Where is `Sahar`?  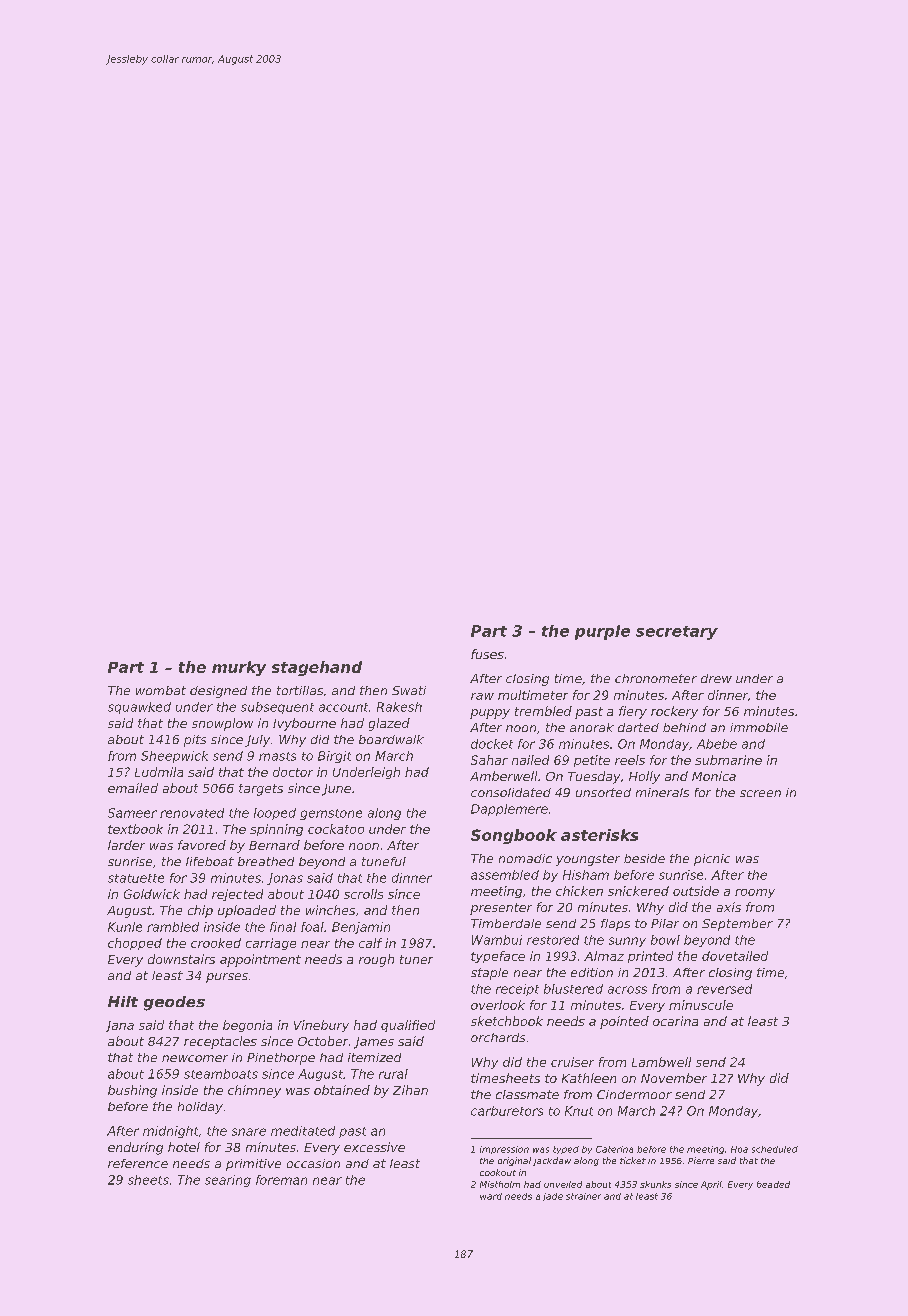
Sahar is located at coordinates (489, 760).
